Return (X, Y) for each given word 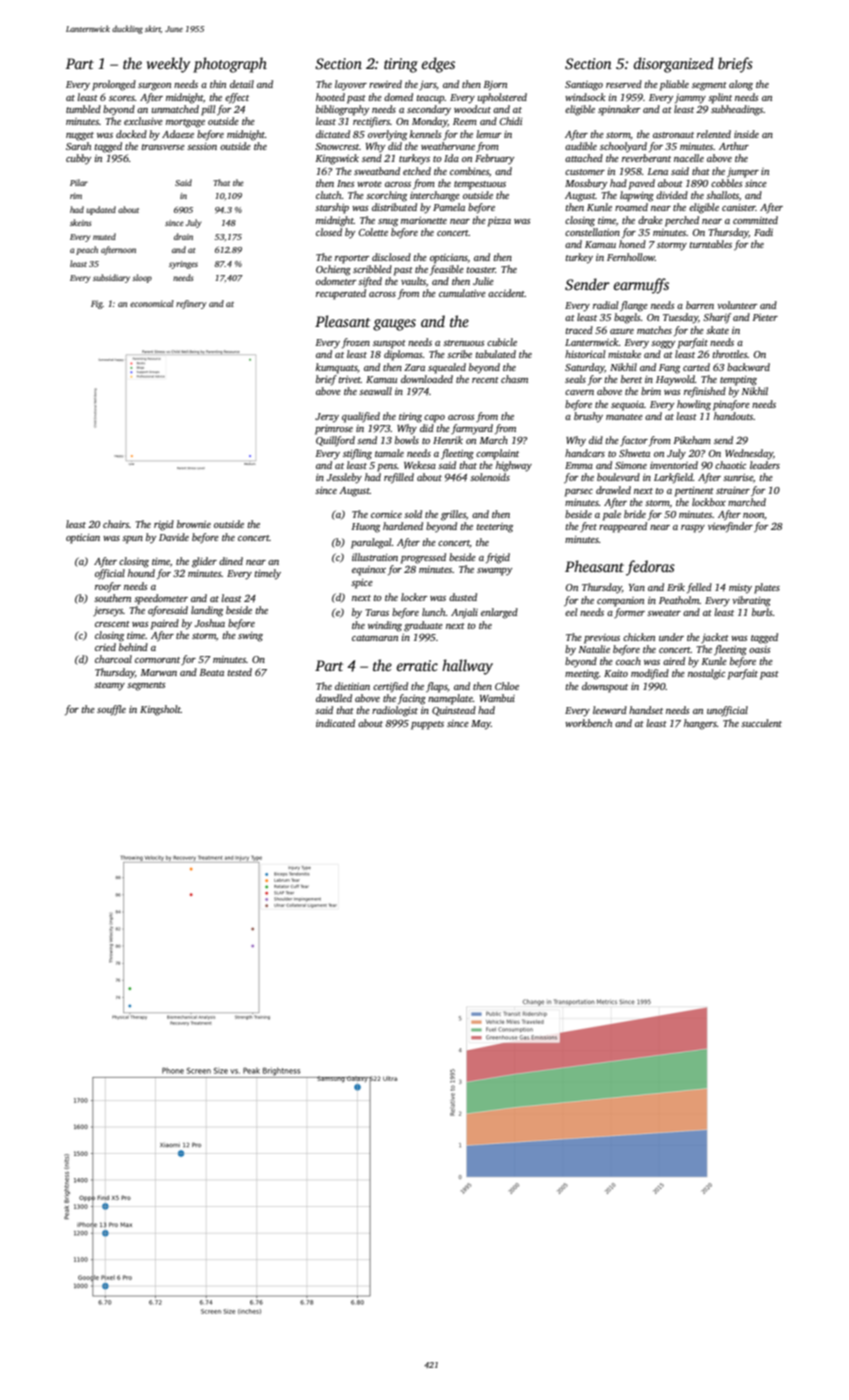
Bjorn (495, 86)
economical (152, 303)
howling (694, 405)
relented (714, 134)
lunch (434, 612)
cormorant (157, 660)
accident (506, 293)
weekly (168, 65)
